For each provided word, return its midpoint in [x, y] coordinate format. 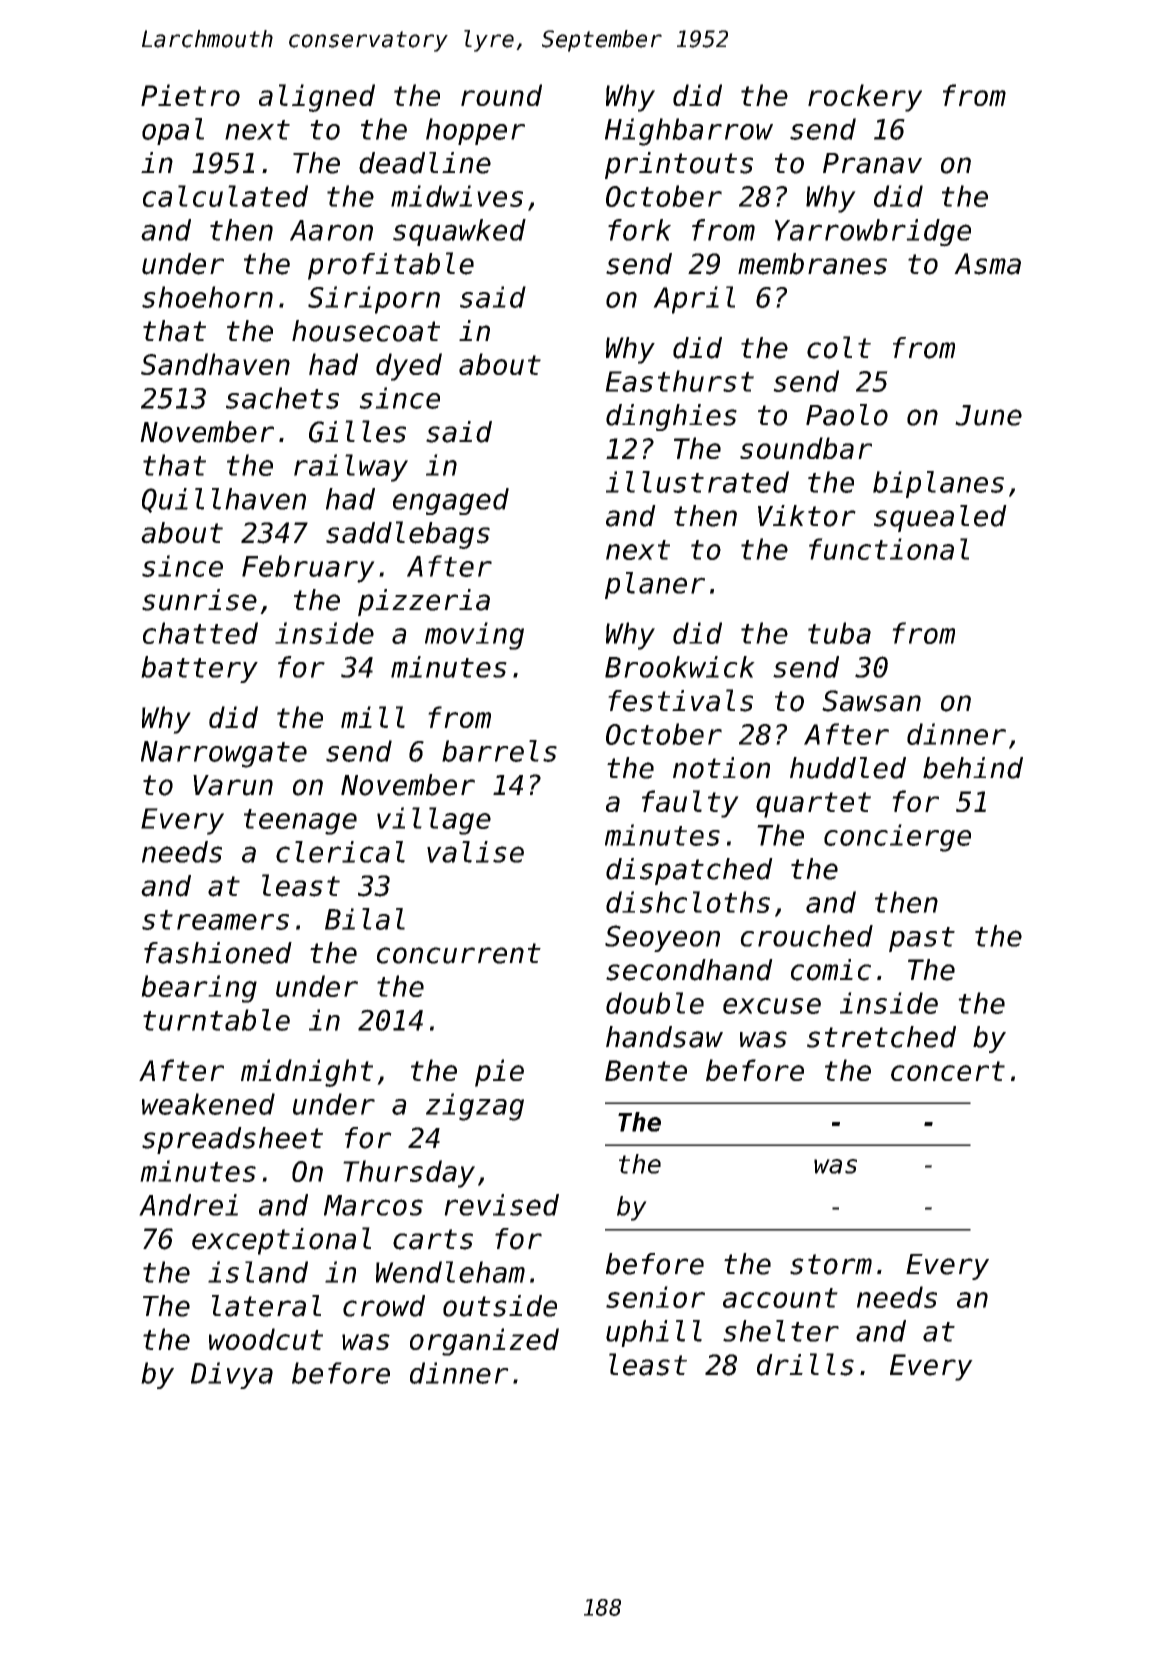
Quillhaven [224, 500]
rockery [865, 98]
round [501, 95]
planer [655, 585]
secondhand [689, 970]
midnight [307, 1073]
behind [973, 768]
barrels [499, 751]
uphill [654, 1333]
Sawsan [871, 701]
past [922, 939]
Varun [233, 785]
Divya [232, 1375]
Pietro [190, 95]
